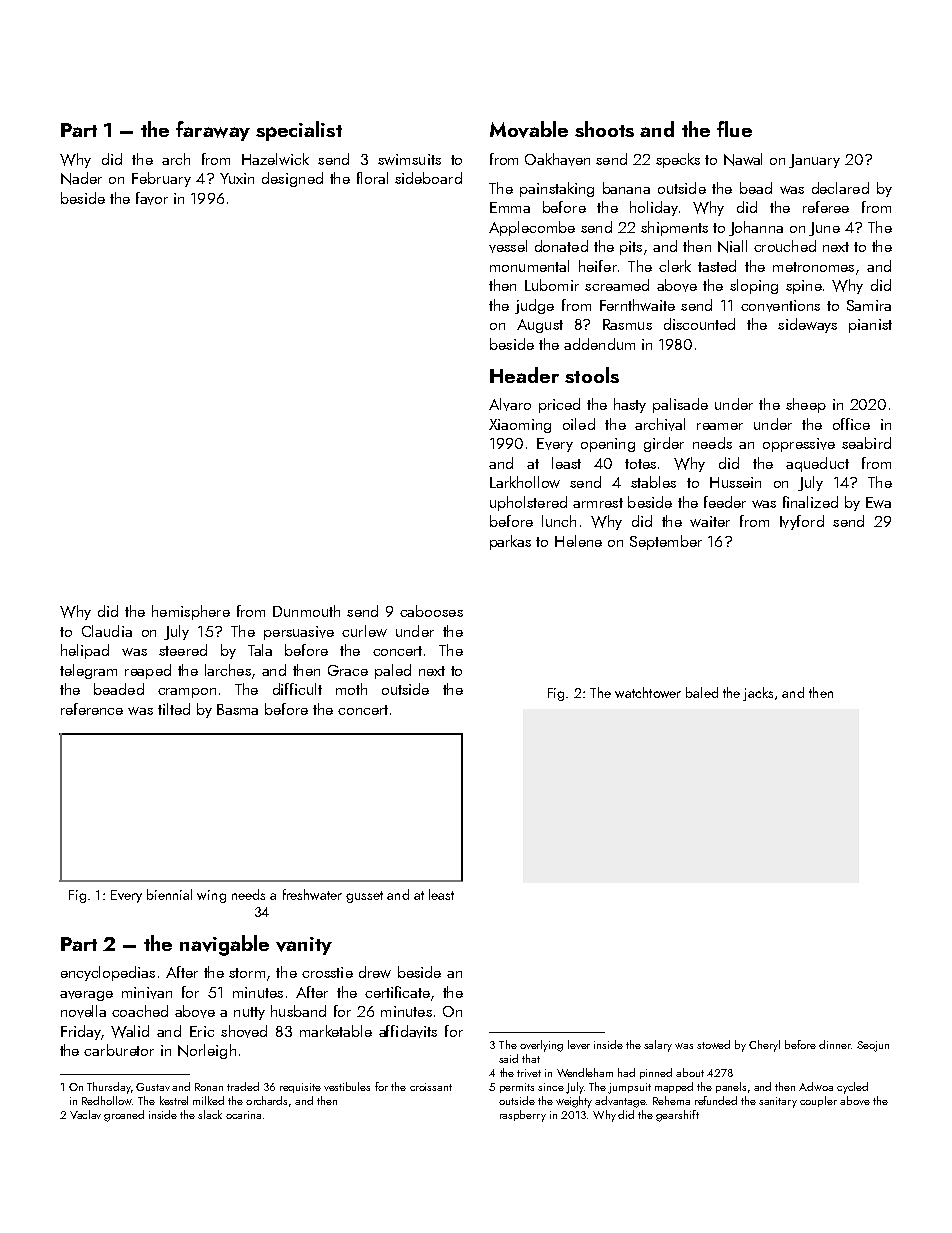  I want to click on heifer, so click(598, 266).
